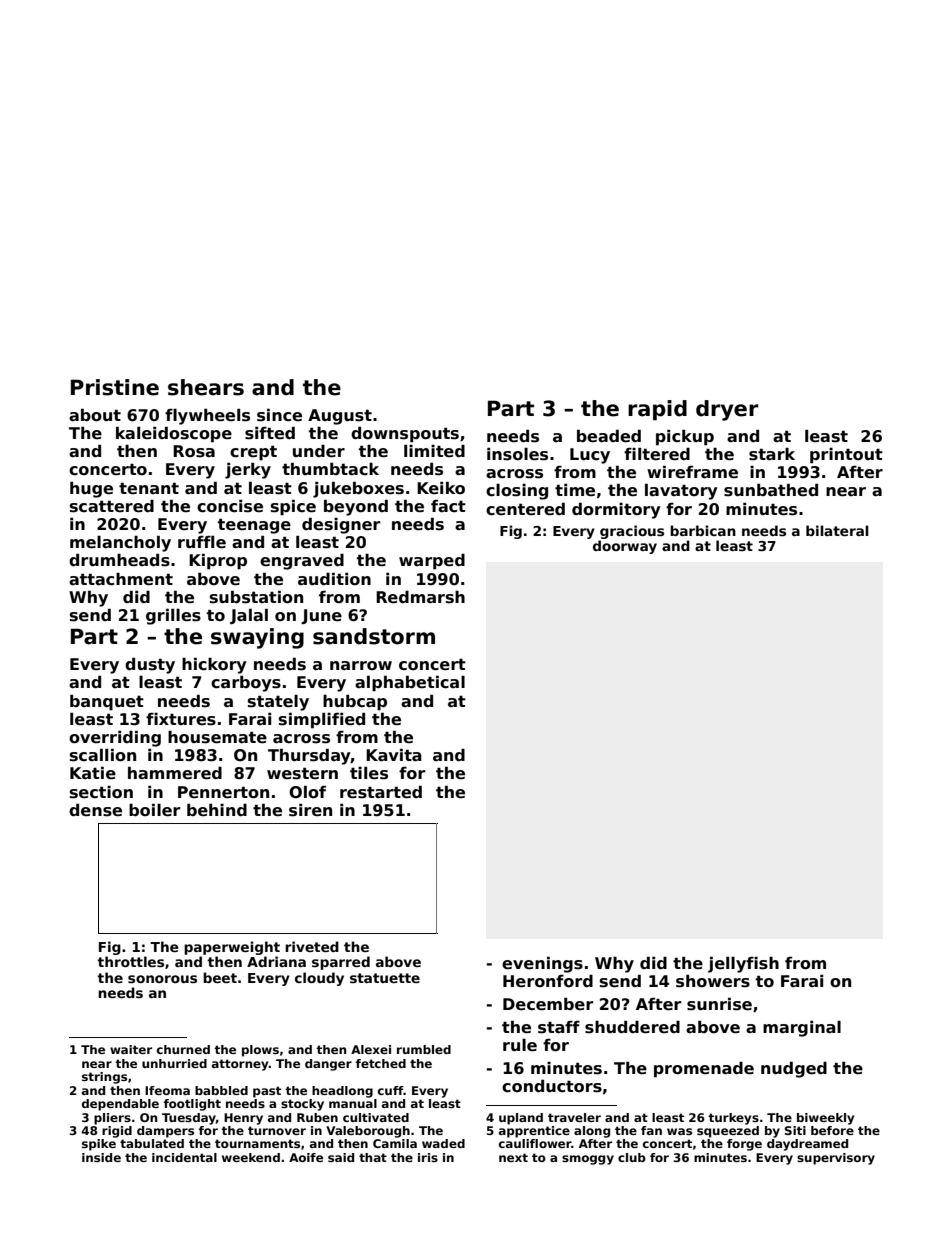 The width and height of the screenshot is (952, 1233). I want to click on marginal, so click(802, 1029).
